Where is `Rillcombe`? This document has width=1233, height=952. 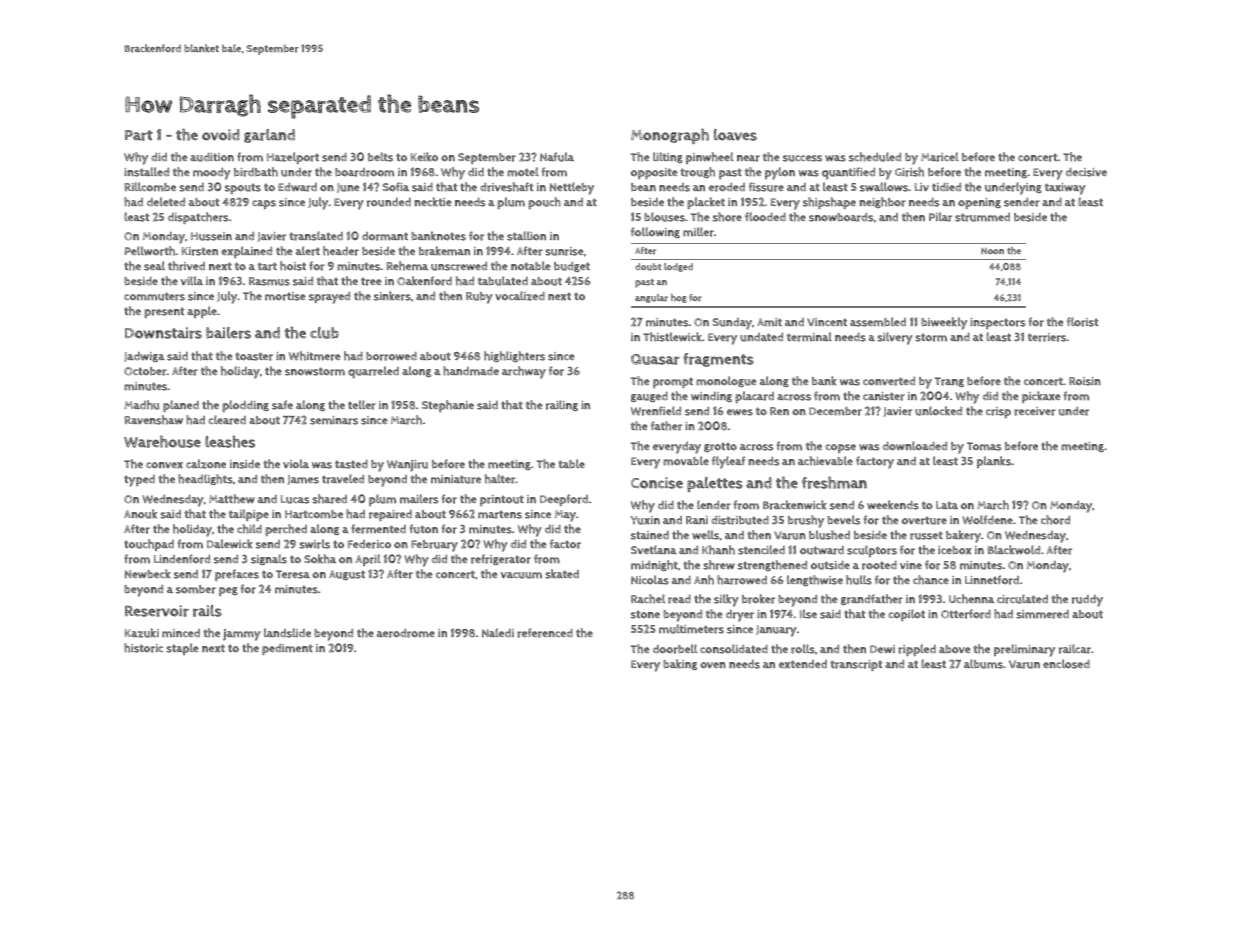 Rillcombe is located at coordinates (150, 187).
